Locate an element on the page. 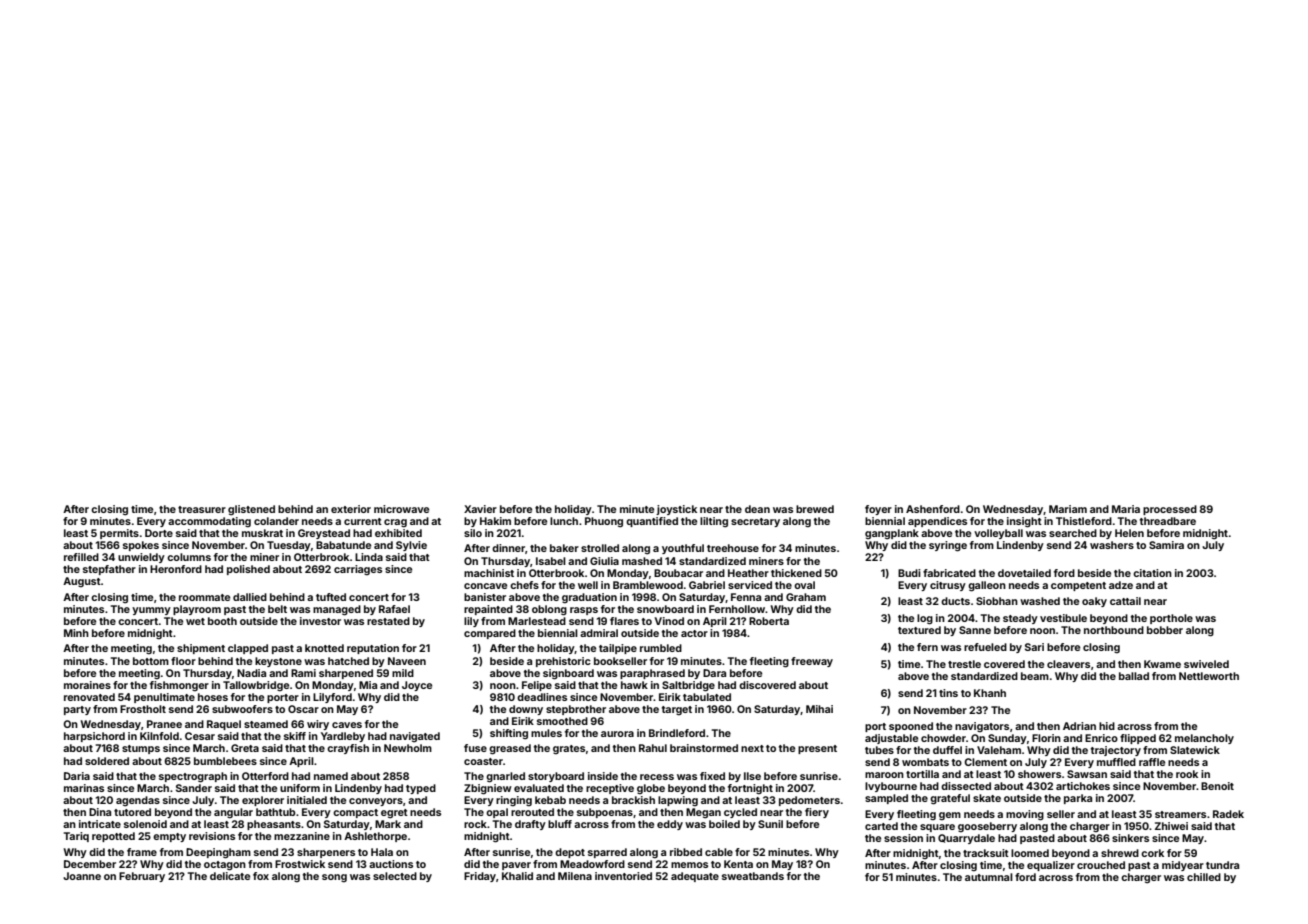  competent is located at coordinates (1078, 586).
